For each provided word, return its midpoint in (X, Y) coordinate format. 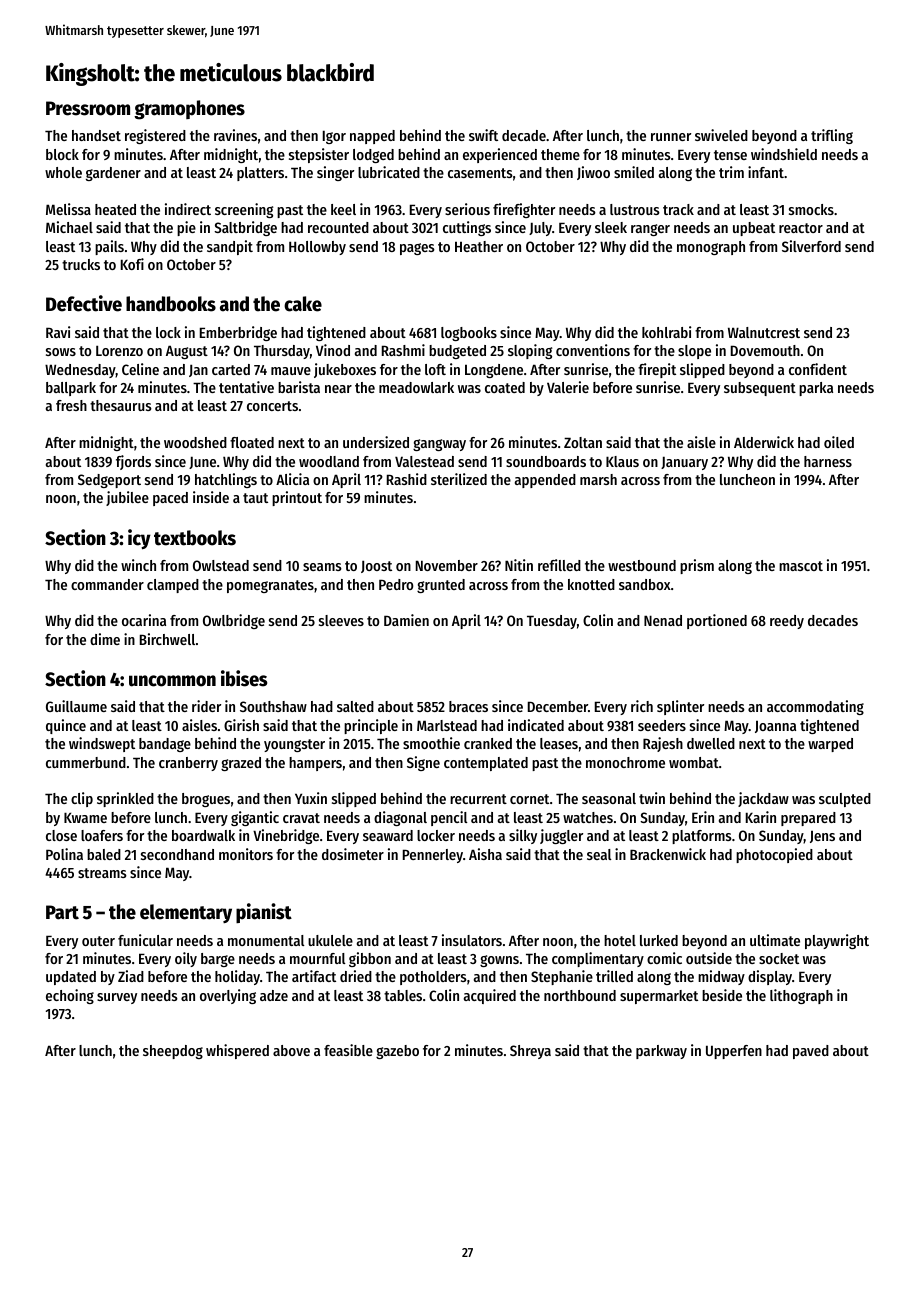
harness (828, 461)
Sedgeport (109, 481)
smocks (811, 209)
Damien (406, 620)
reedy (787, 622)
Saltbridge (245, 228)
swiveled (721, 135)
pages (417, 249)
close (61, 835)
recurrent (478, 799)
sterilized (459, 479)
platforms (702, 837)
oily (186, 959)
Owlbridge (234, 621)
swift (483, 135)
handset (96, 135)
